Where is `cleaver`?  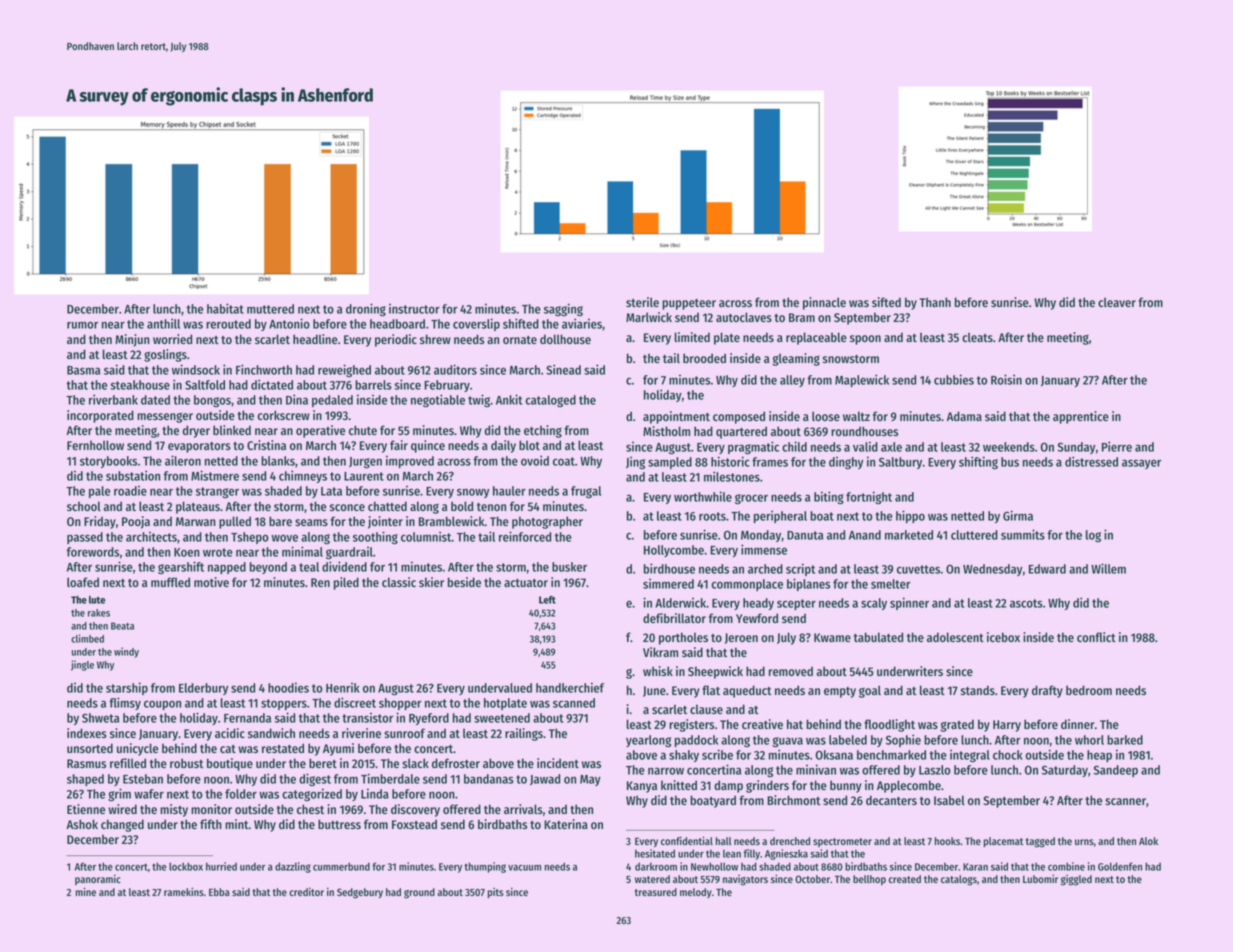 cleaver is located at coordinates (1117, 302).
